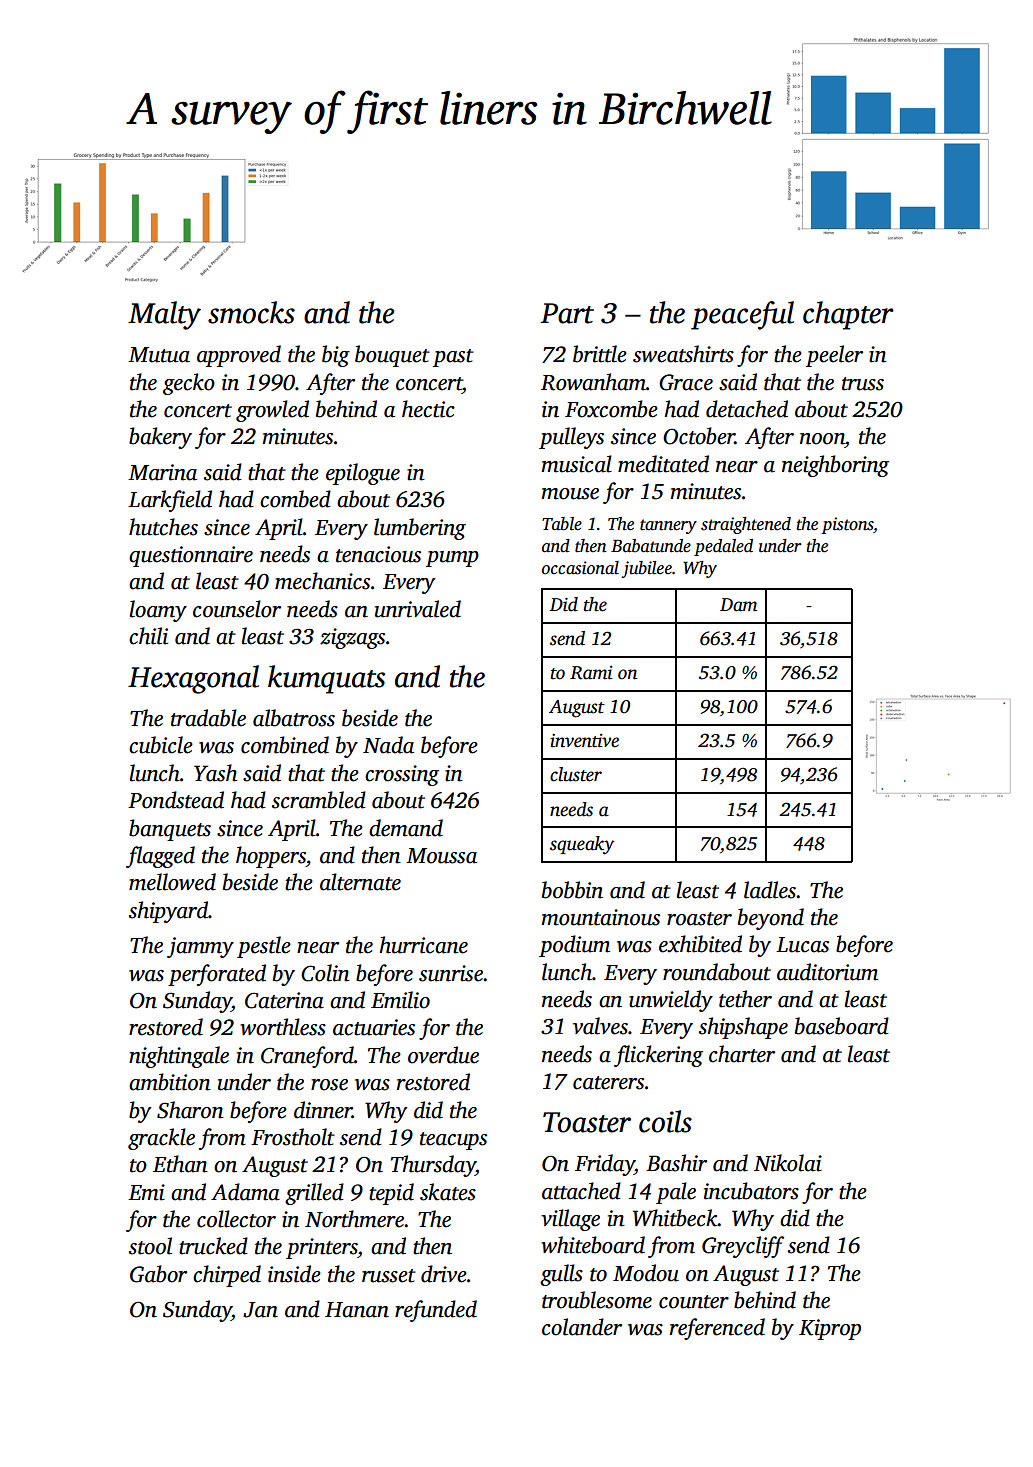 The image size is (1033, 1467). I want to click on cluster, so click(576, 774).
